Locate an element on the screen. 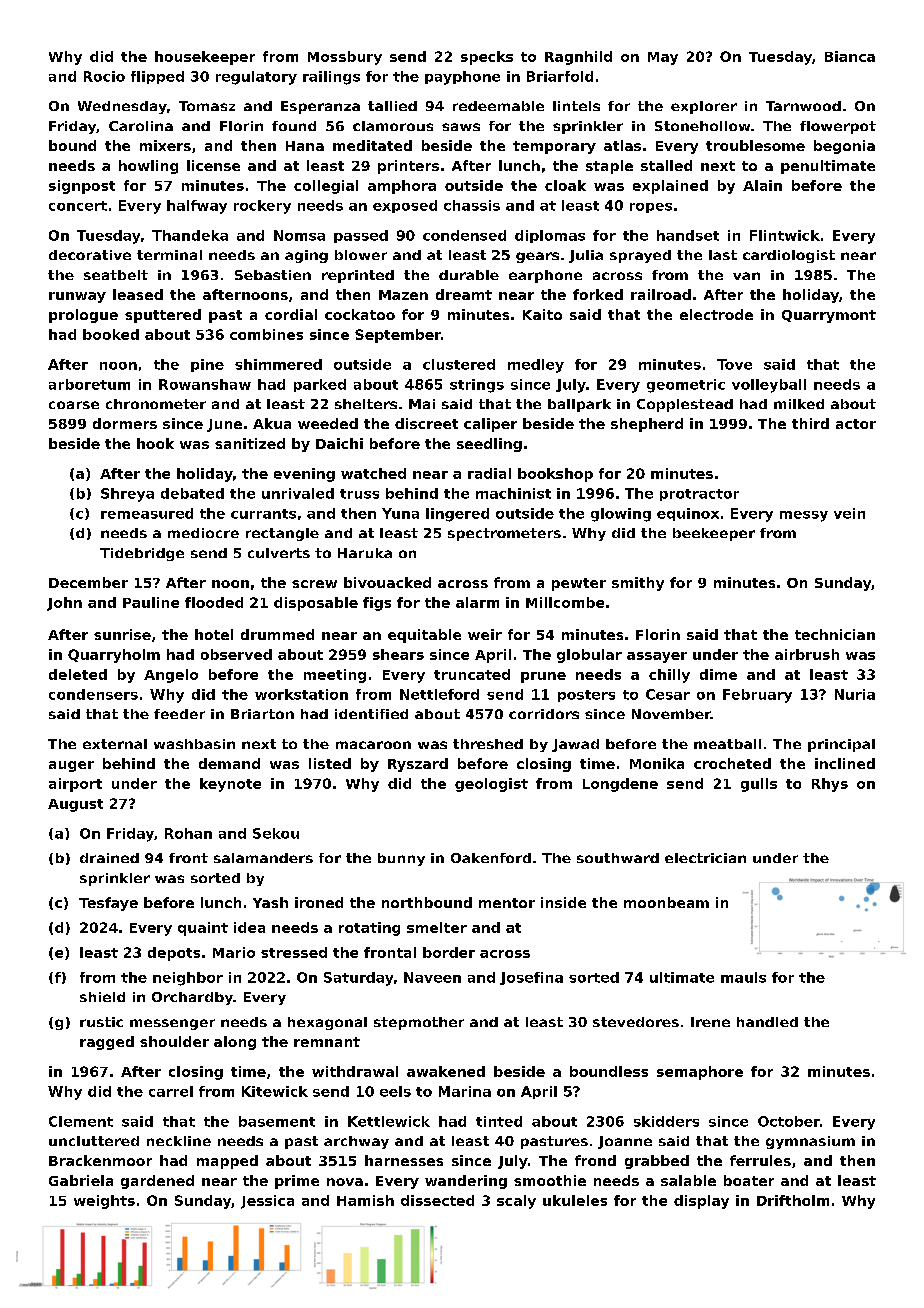 Image resolution: width=924 pixels, height=1308 pixels. Angelo is located at coordinates (171, 676).
